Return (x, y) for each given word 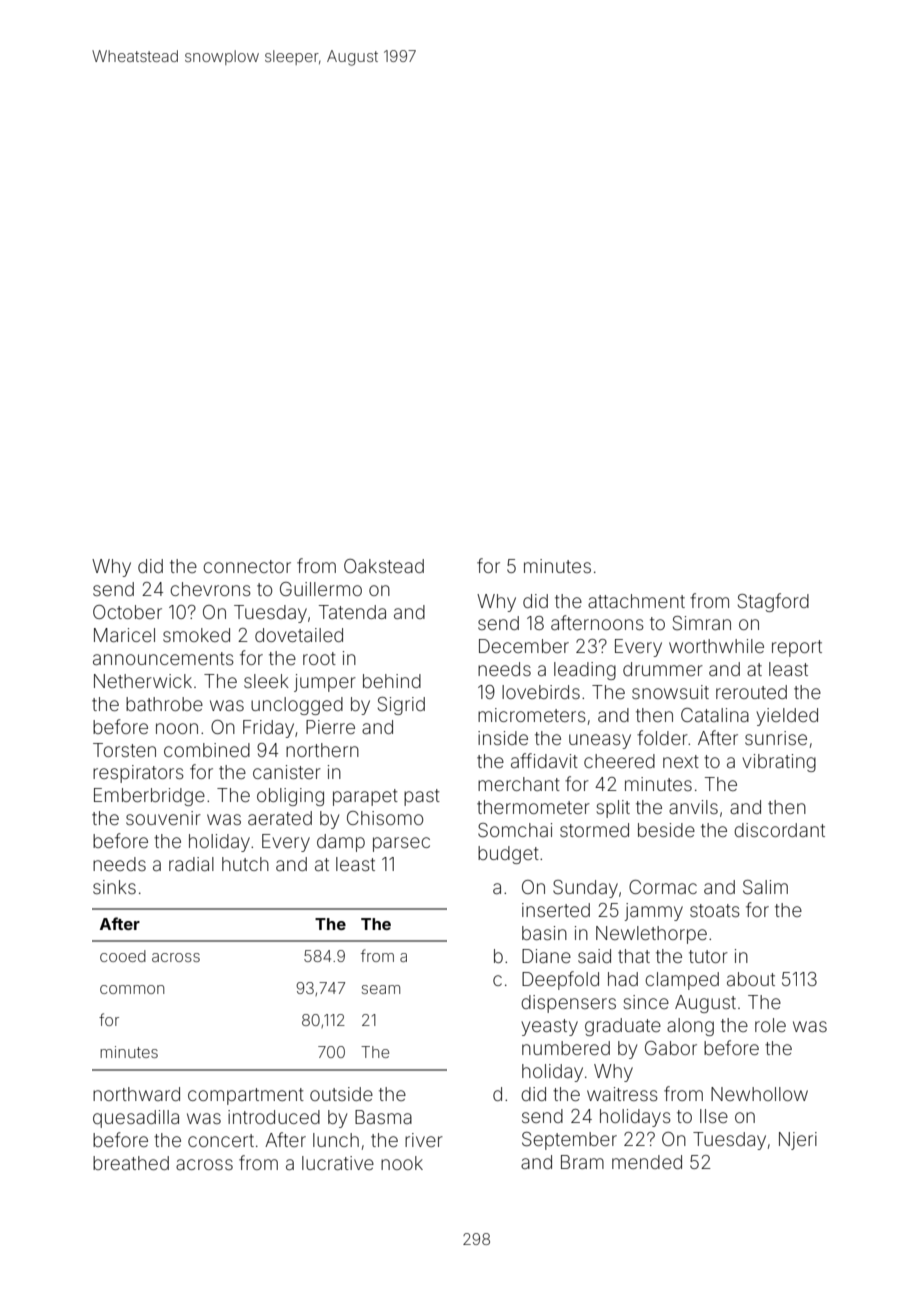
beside (666, 830)
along (690, 1027)
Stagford (773, 602)
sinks (114, 887)
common (132, 989)
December (524, 646)
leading (585, 671)
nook (402, 1163)
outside (341, 1094)
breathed (131, 1163)
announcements (163, 658)
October (127, 612)
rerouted (751, 692)
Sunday (585, 889)
